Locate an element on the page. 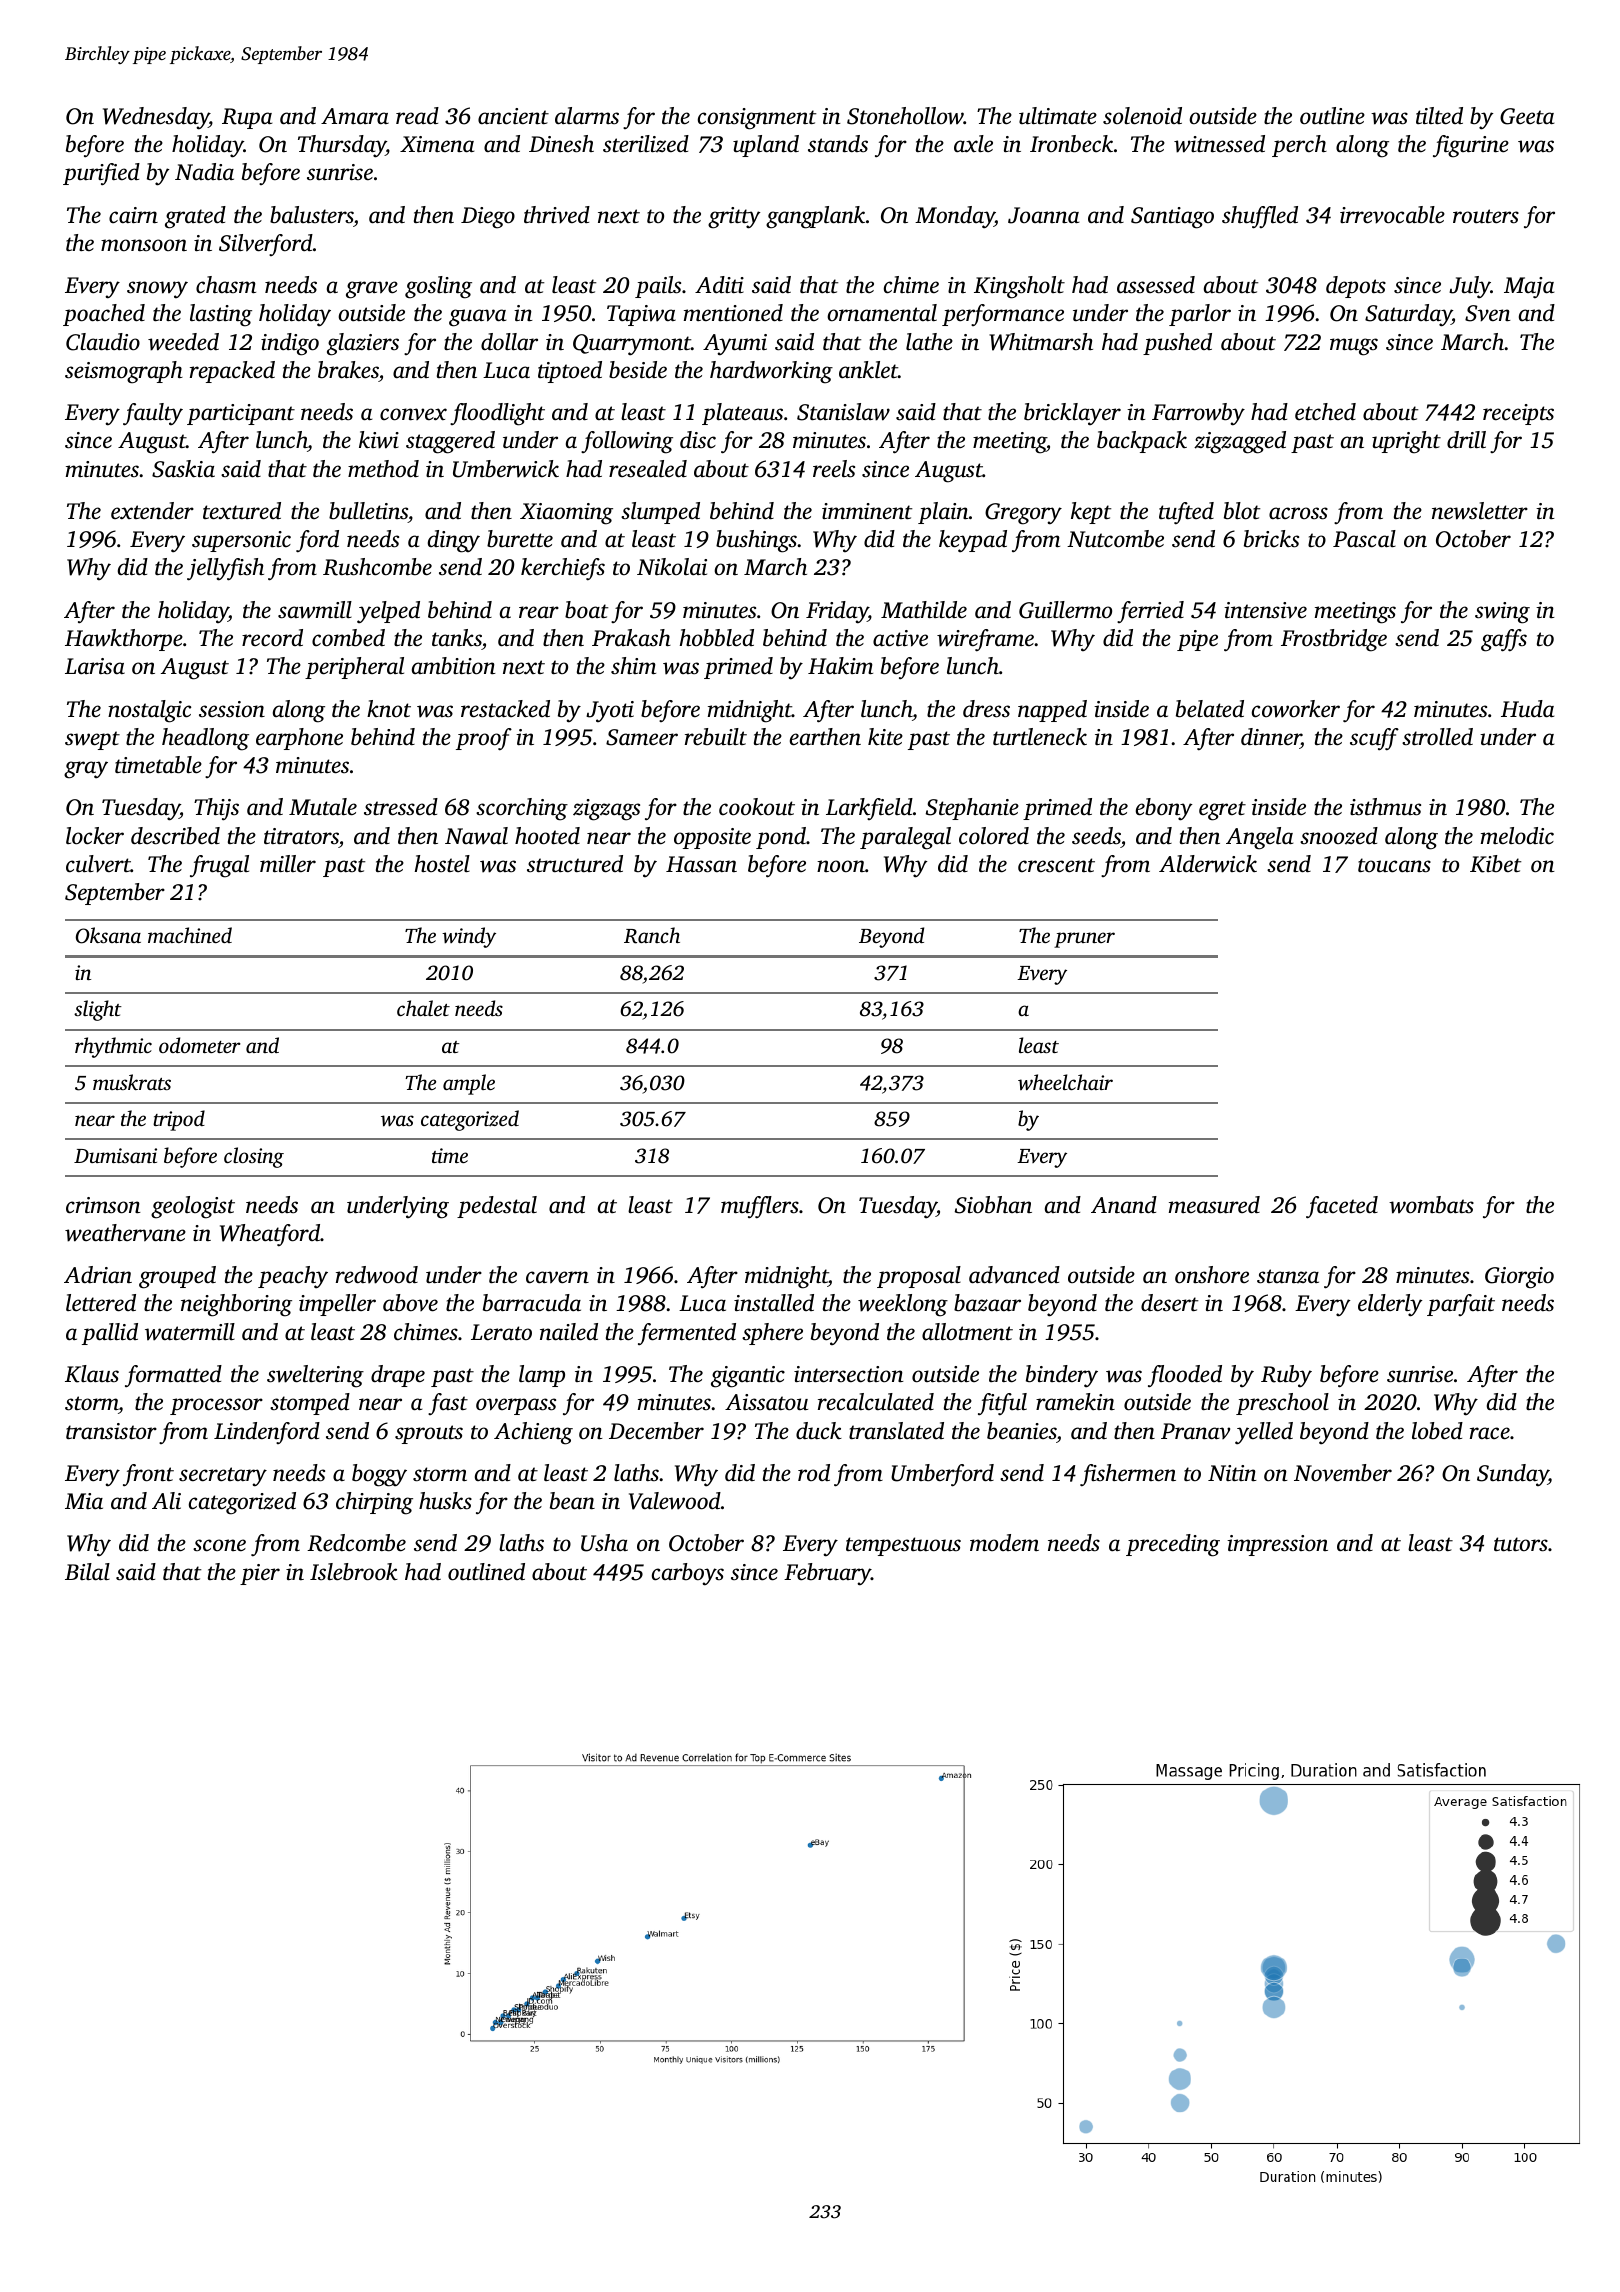 The image size is (1620, 2292). Siobhan is located at coordinates (993, 1205).
